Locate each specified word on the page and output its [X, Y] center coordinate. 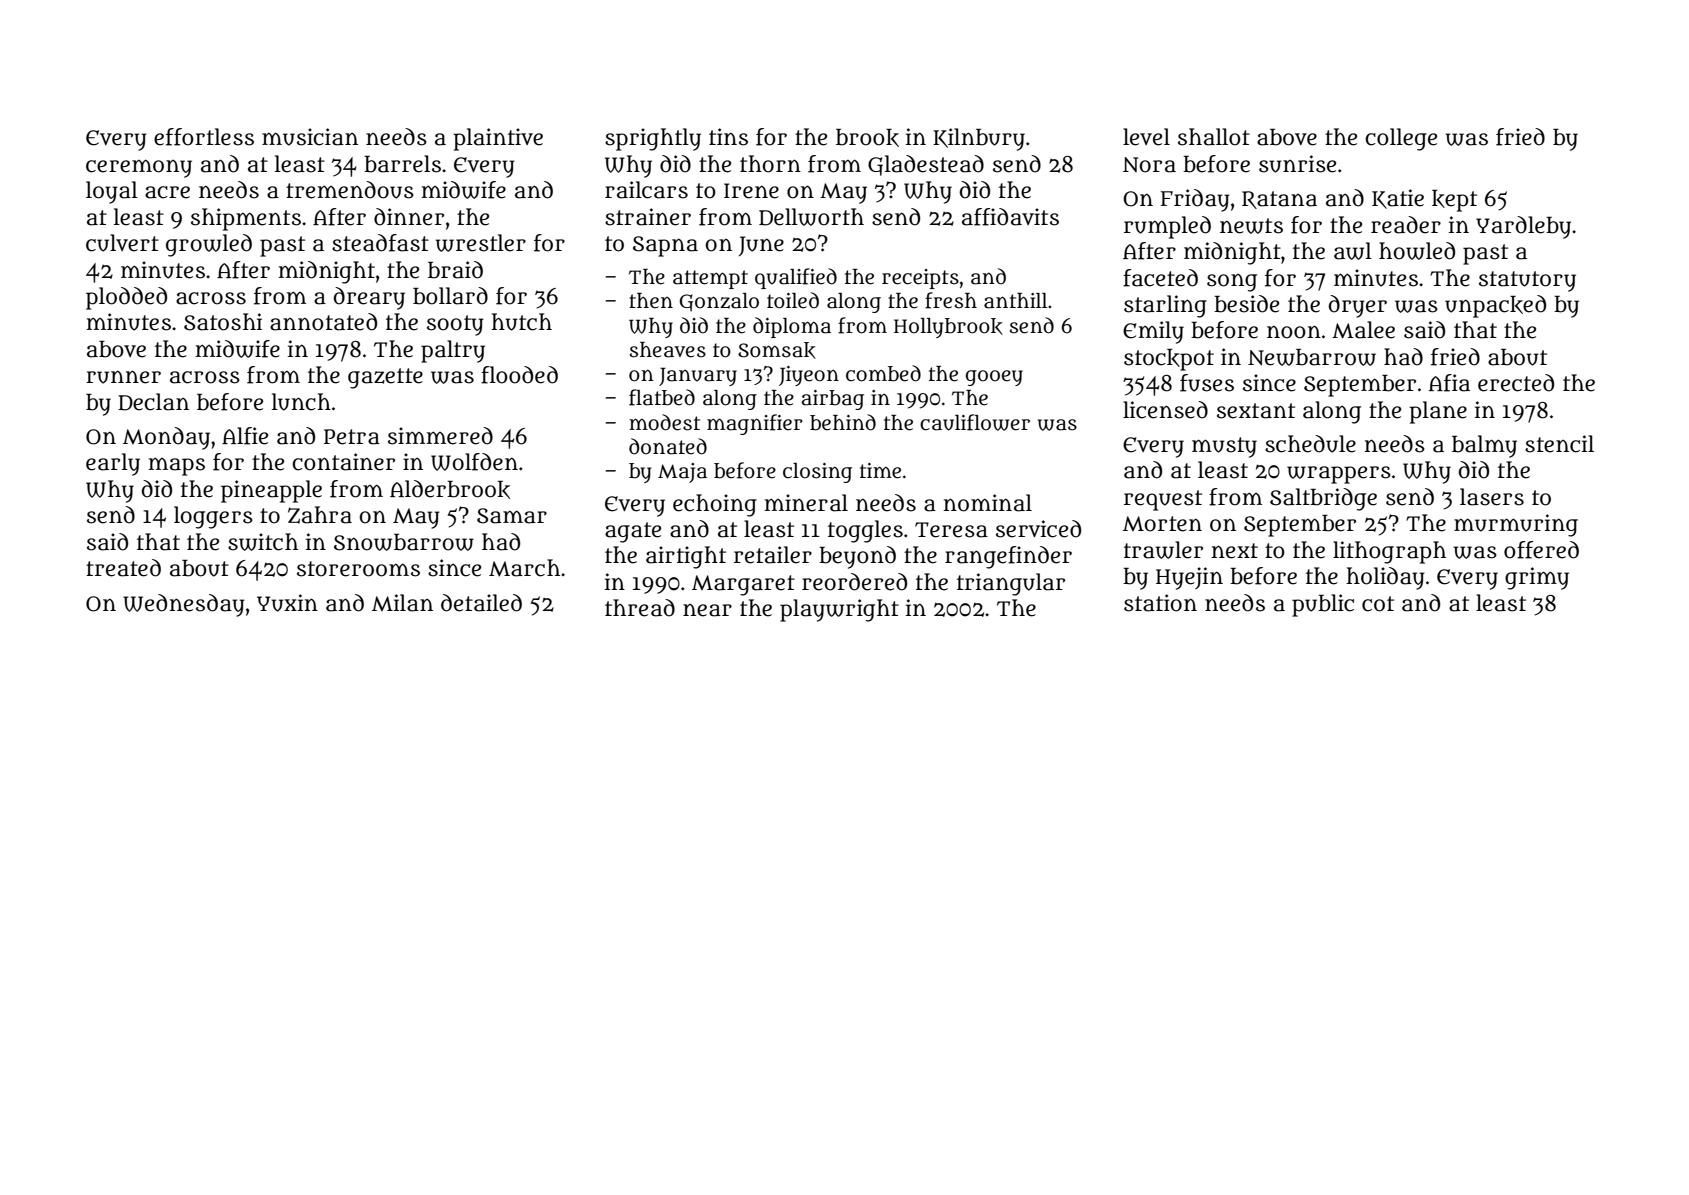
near [707, 610]
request [1163, 500]
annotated [323, 322]
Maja [682, 473]
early [113, 464]
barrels [402, 164]
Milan [402, 603]
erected [1516, 383]
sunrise [1297, 164]
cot [1378, 604]
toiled [793, 300]
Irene [751, 191]
